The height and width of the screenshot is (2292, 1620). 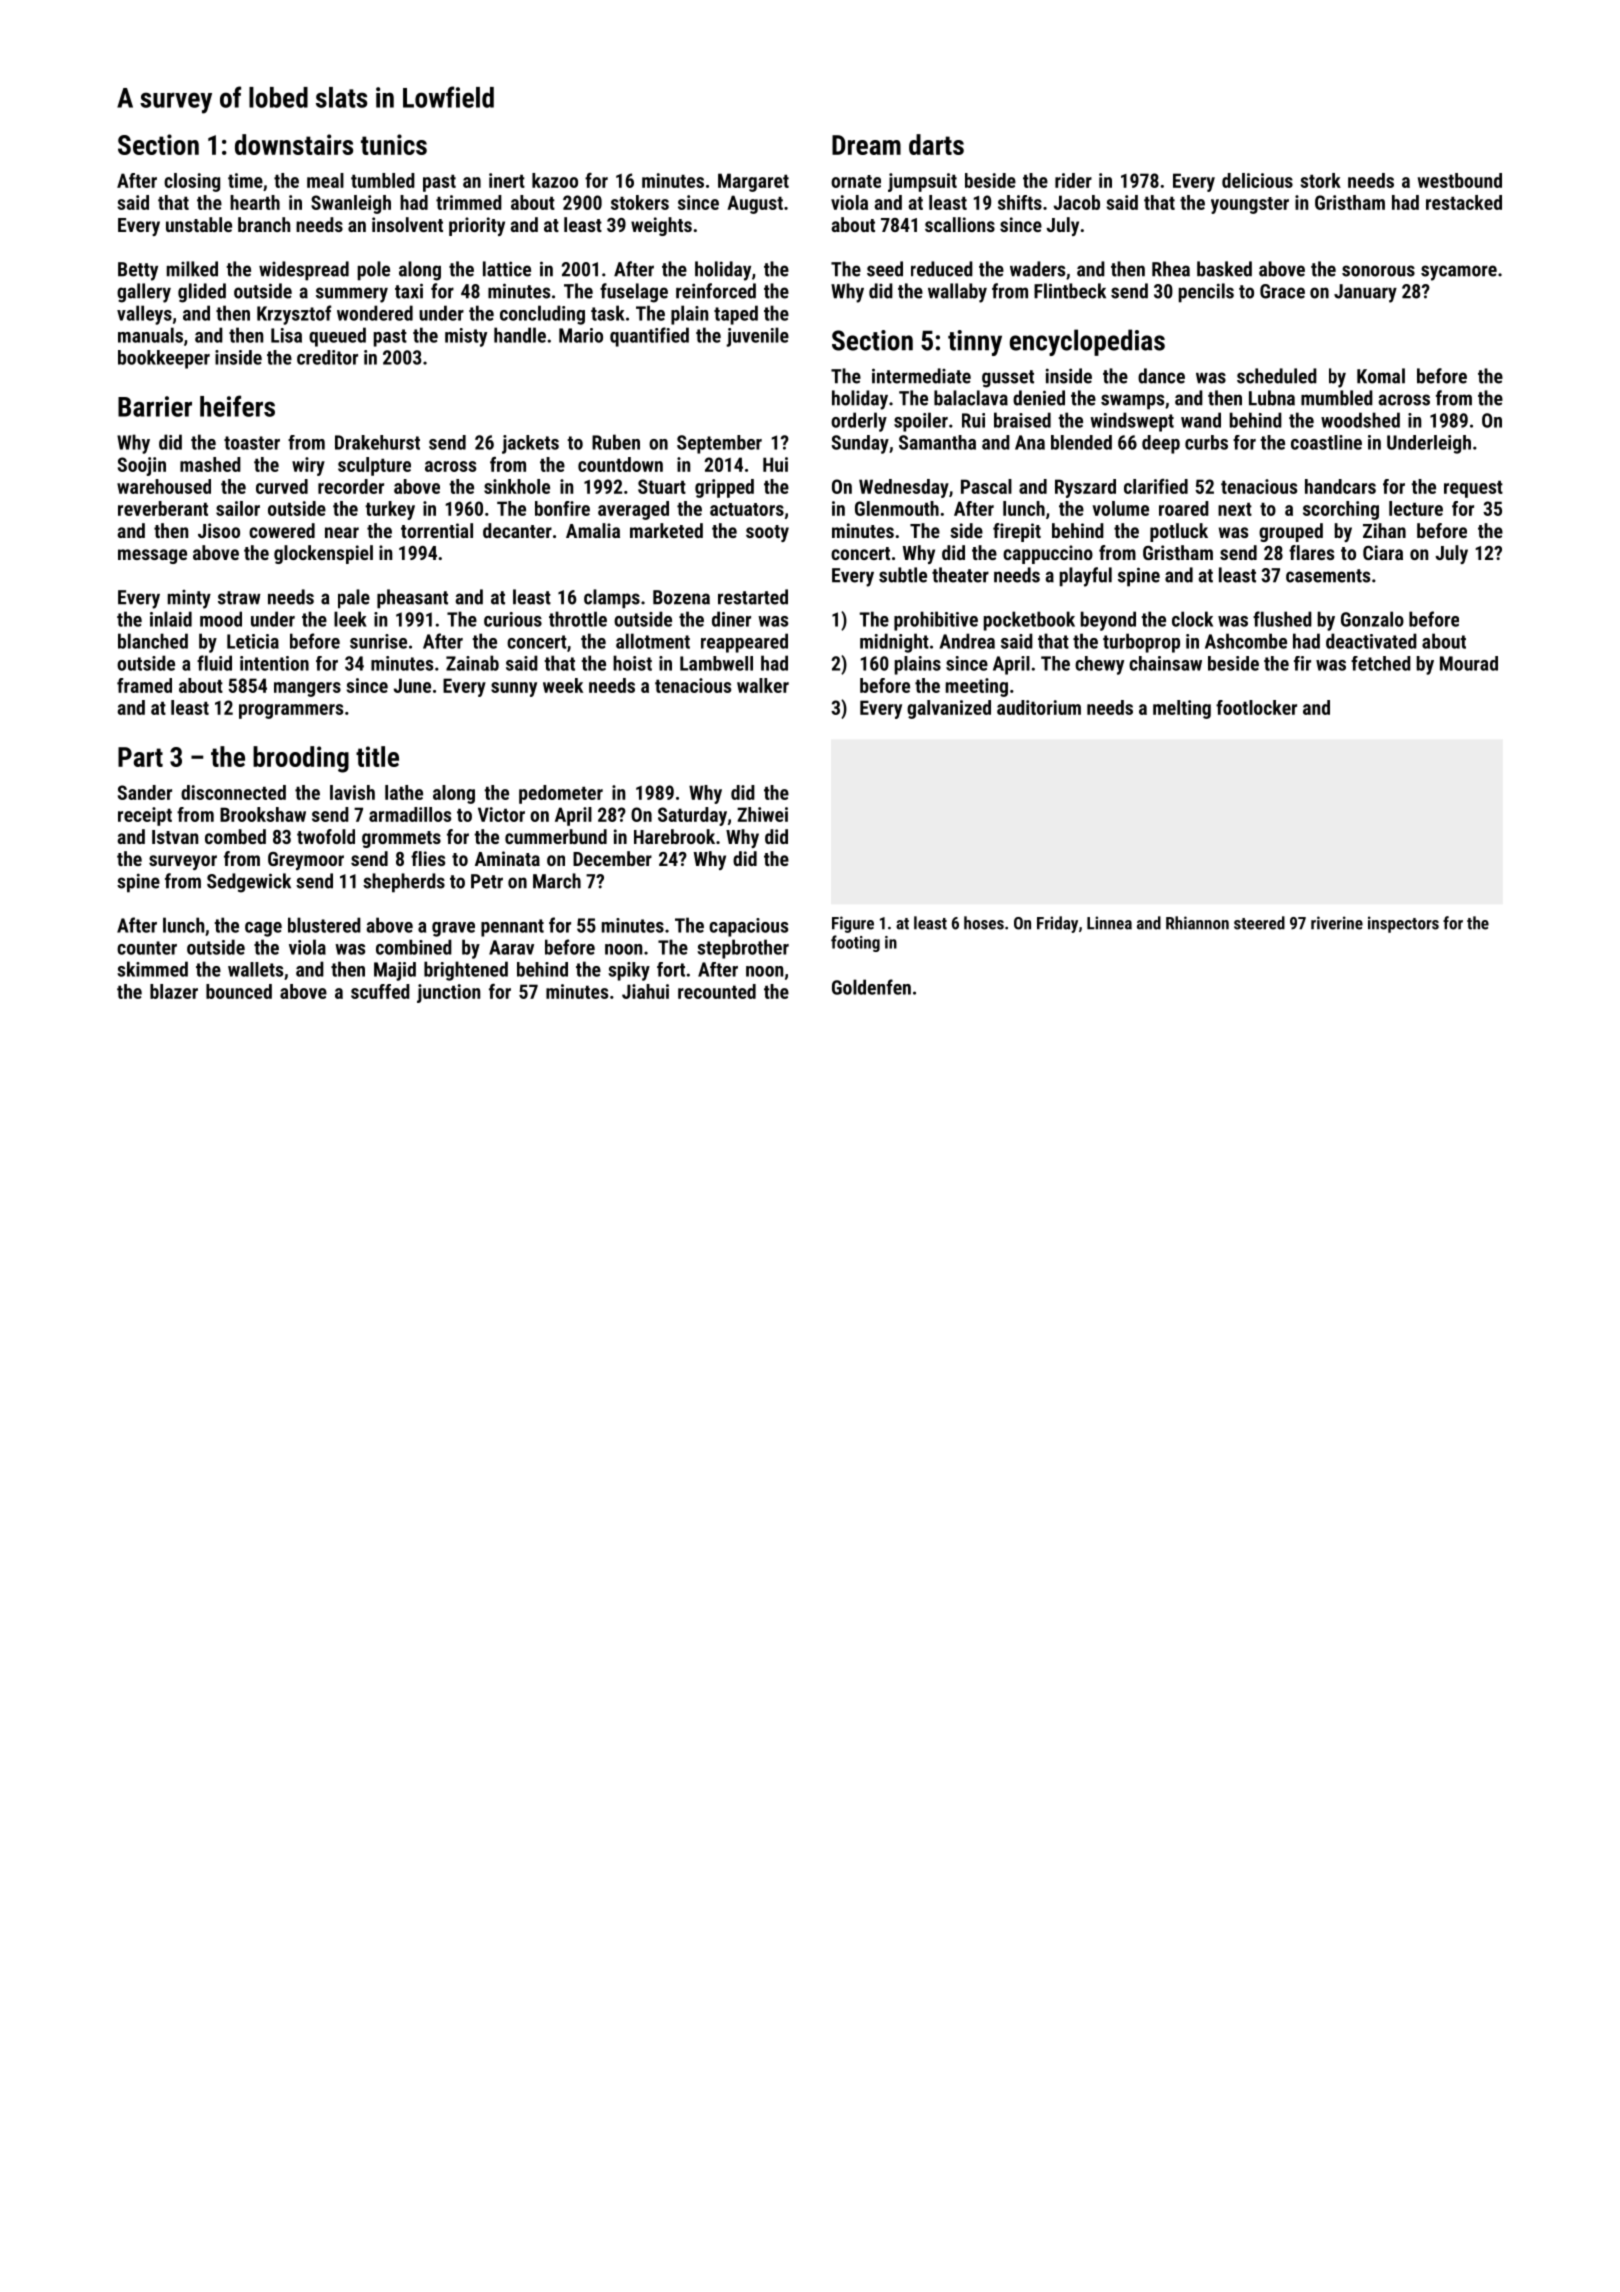 I want to click on combined, so click(x=414, y=947).
